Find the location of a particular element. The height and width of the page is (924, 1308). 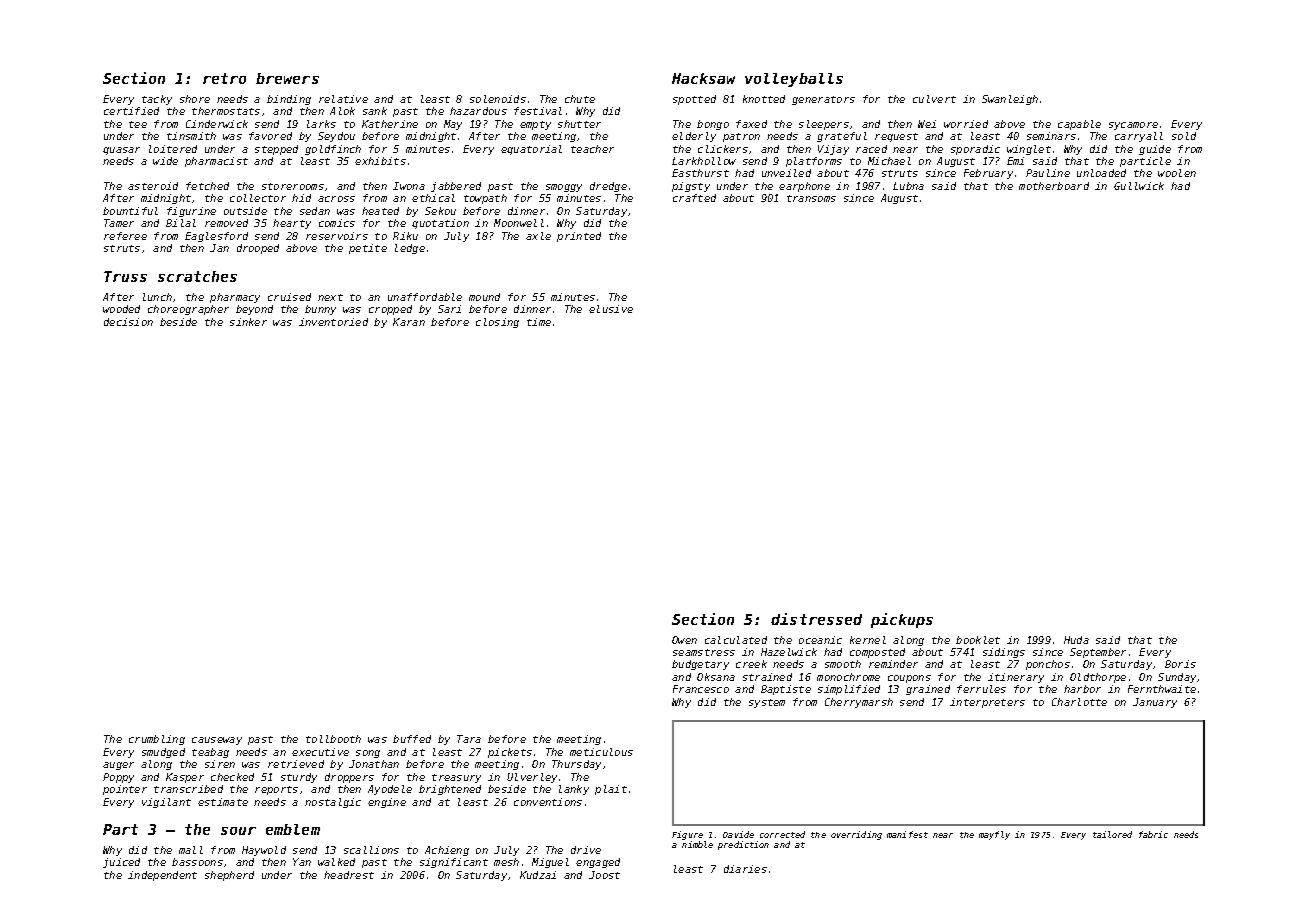

inventoried is located at coordinates (333, 322).
